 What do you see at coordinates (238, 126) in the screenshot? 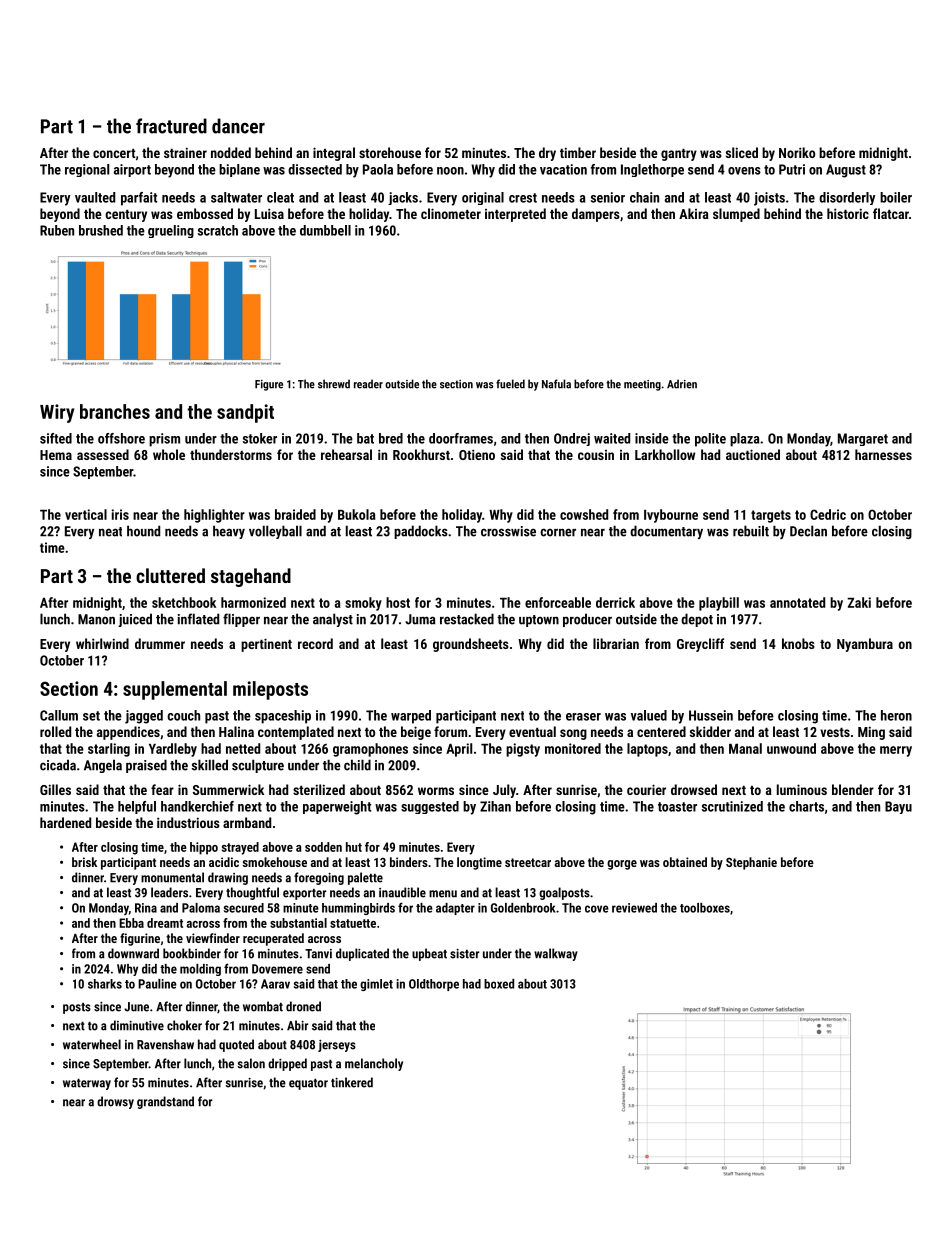
I see `dancer` at bounding box center [238, 126].
